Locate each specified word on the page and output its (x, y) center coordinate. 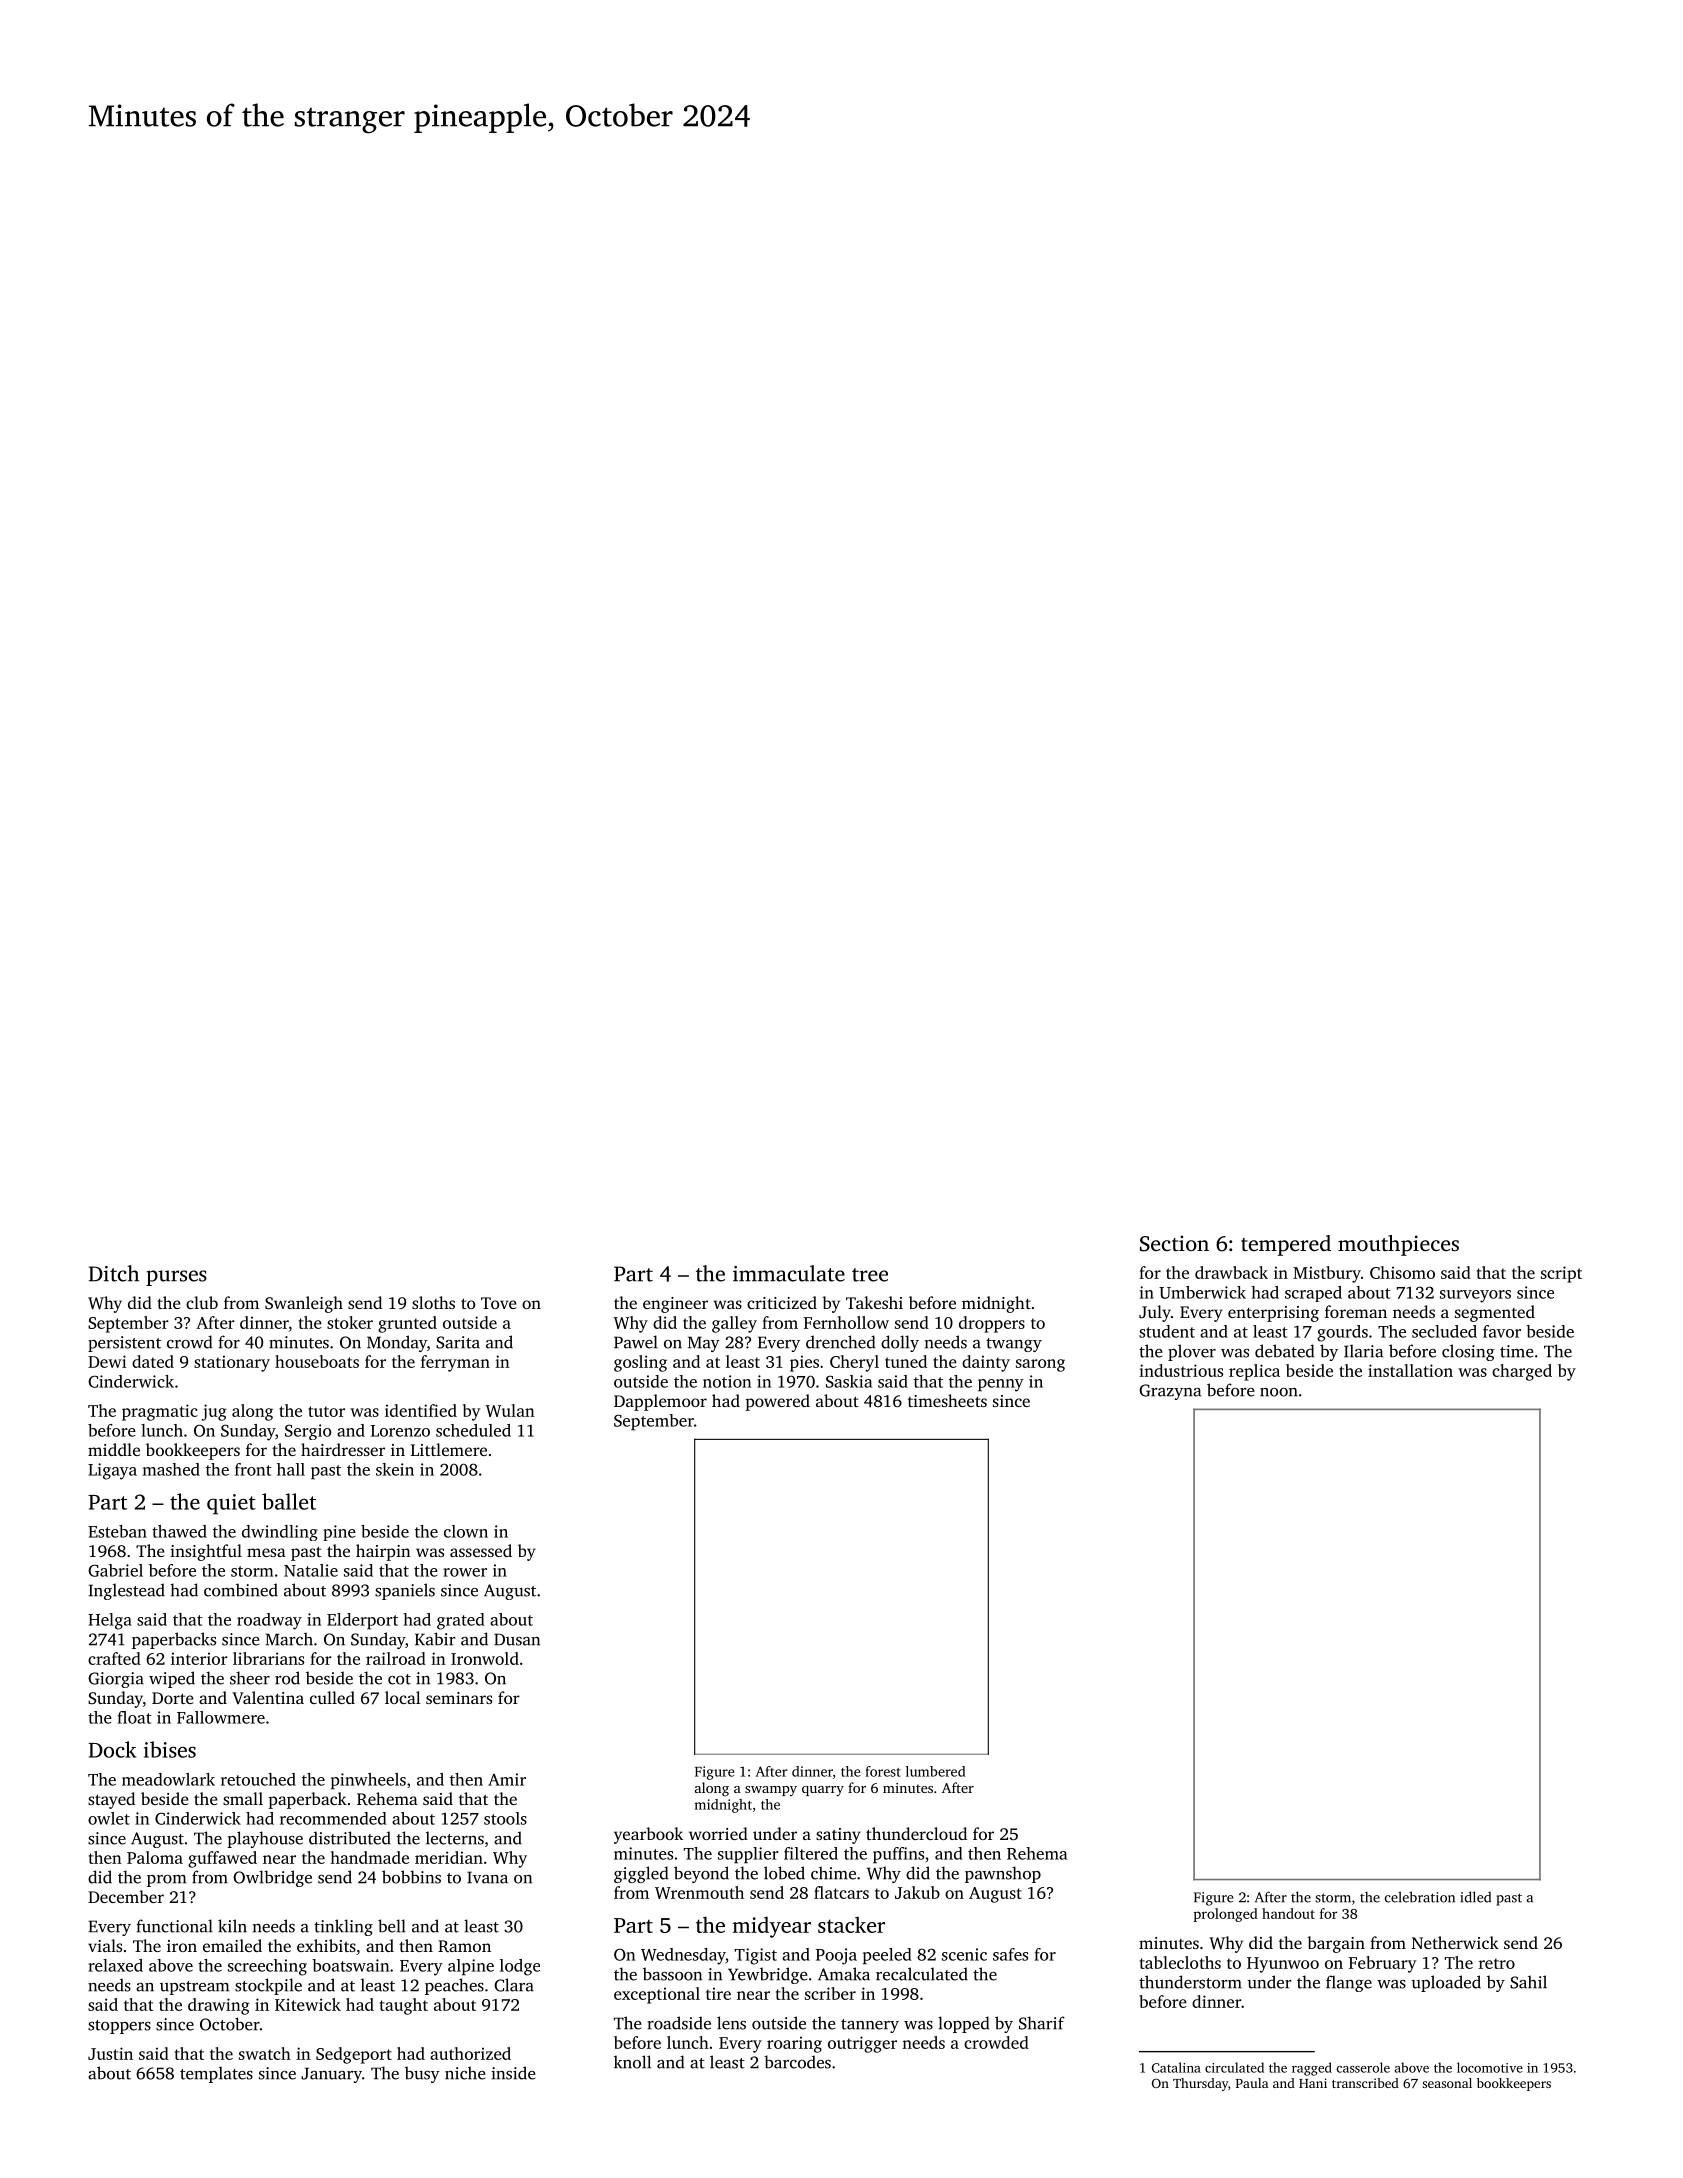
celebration (1420, 1897)
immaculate (789, 1273)
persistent (124, 1344)
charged (1522, 1372)
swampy (771, 1791)
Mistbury (1327, 1274)
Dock (112, 1749)
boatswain (350, 1965)
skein (395, 1469)
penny (1001, 1385)
